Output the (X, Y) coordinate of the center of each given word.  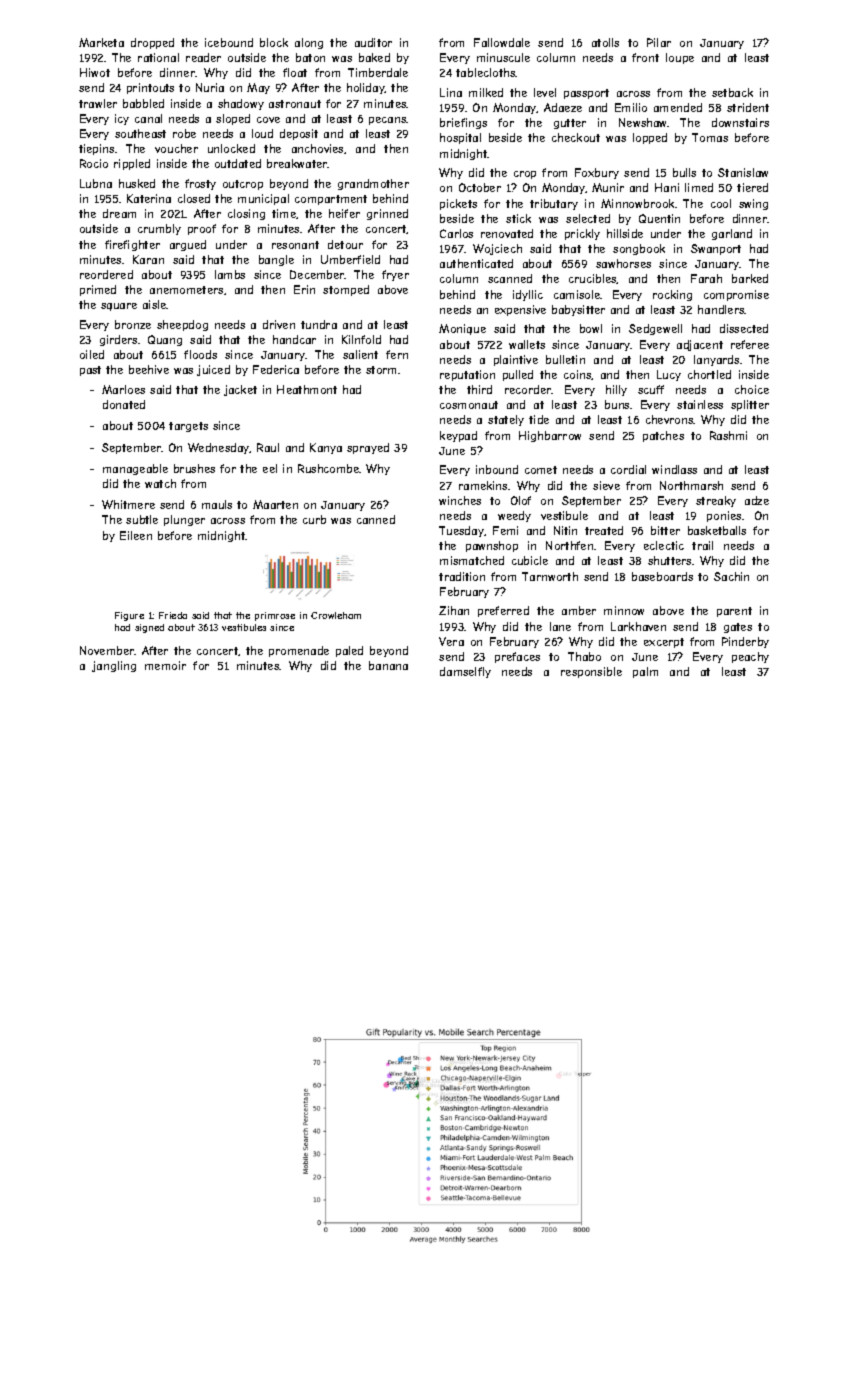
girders (118, 340)
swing (753, 204)
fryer (395, 275)
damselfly (465, 672)
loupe (680, 58)
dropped (152, 43)
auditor (373, 42)
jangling (114, 666)
